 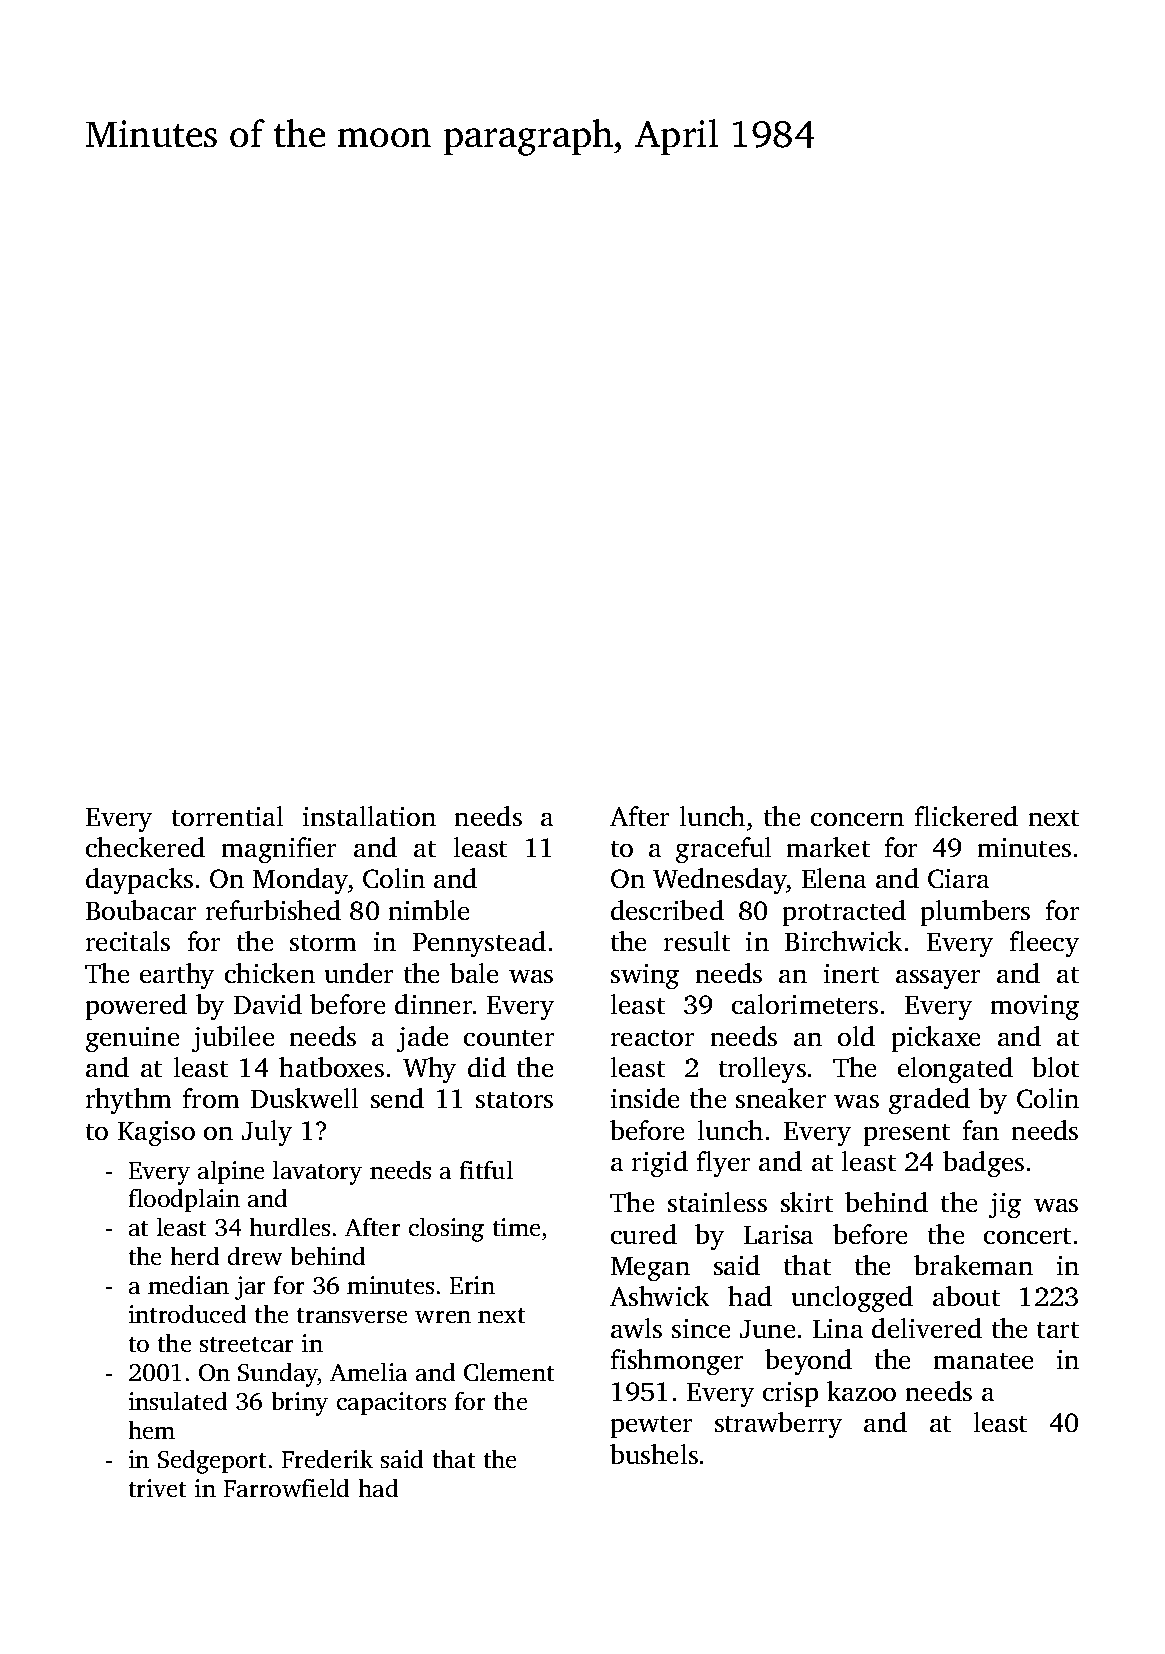 What do you see at coordinates (857, 819) in the document?
I see `concern` at bounding box center [857, 819].
